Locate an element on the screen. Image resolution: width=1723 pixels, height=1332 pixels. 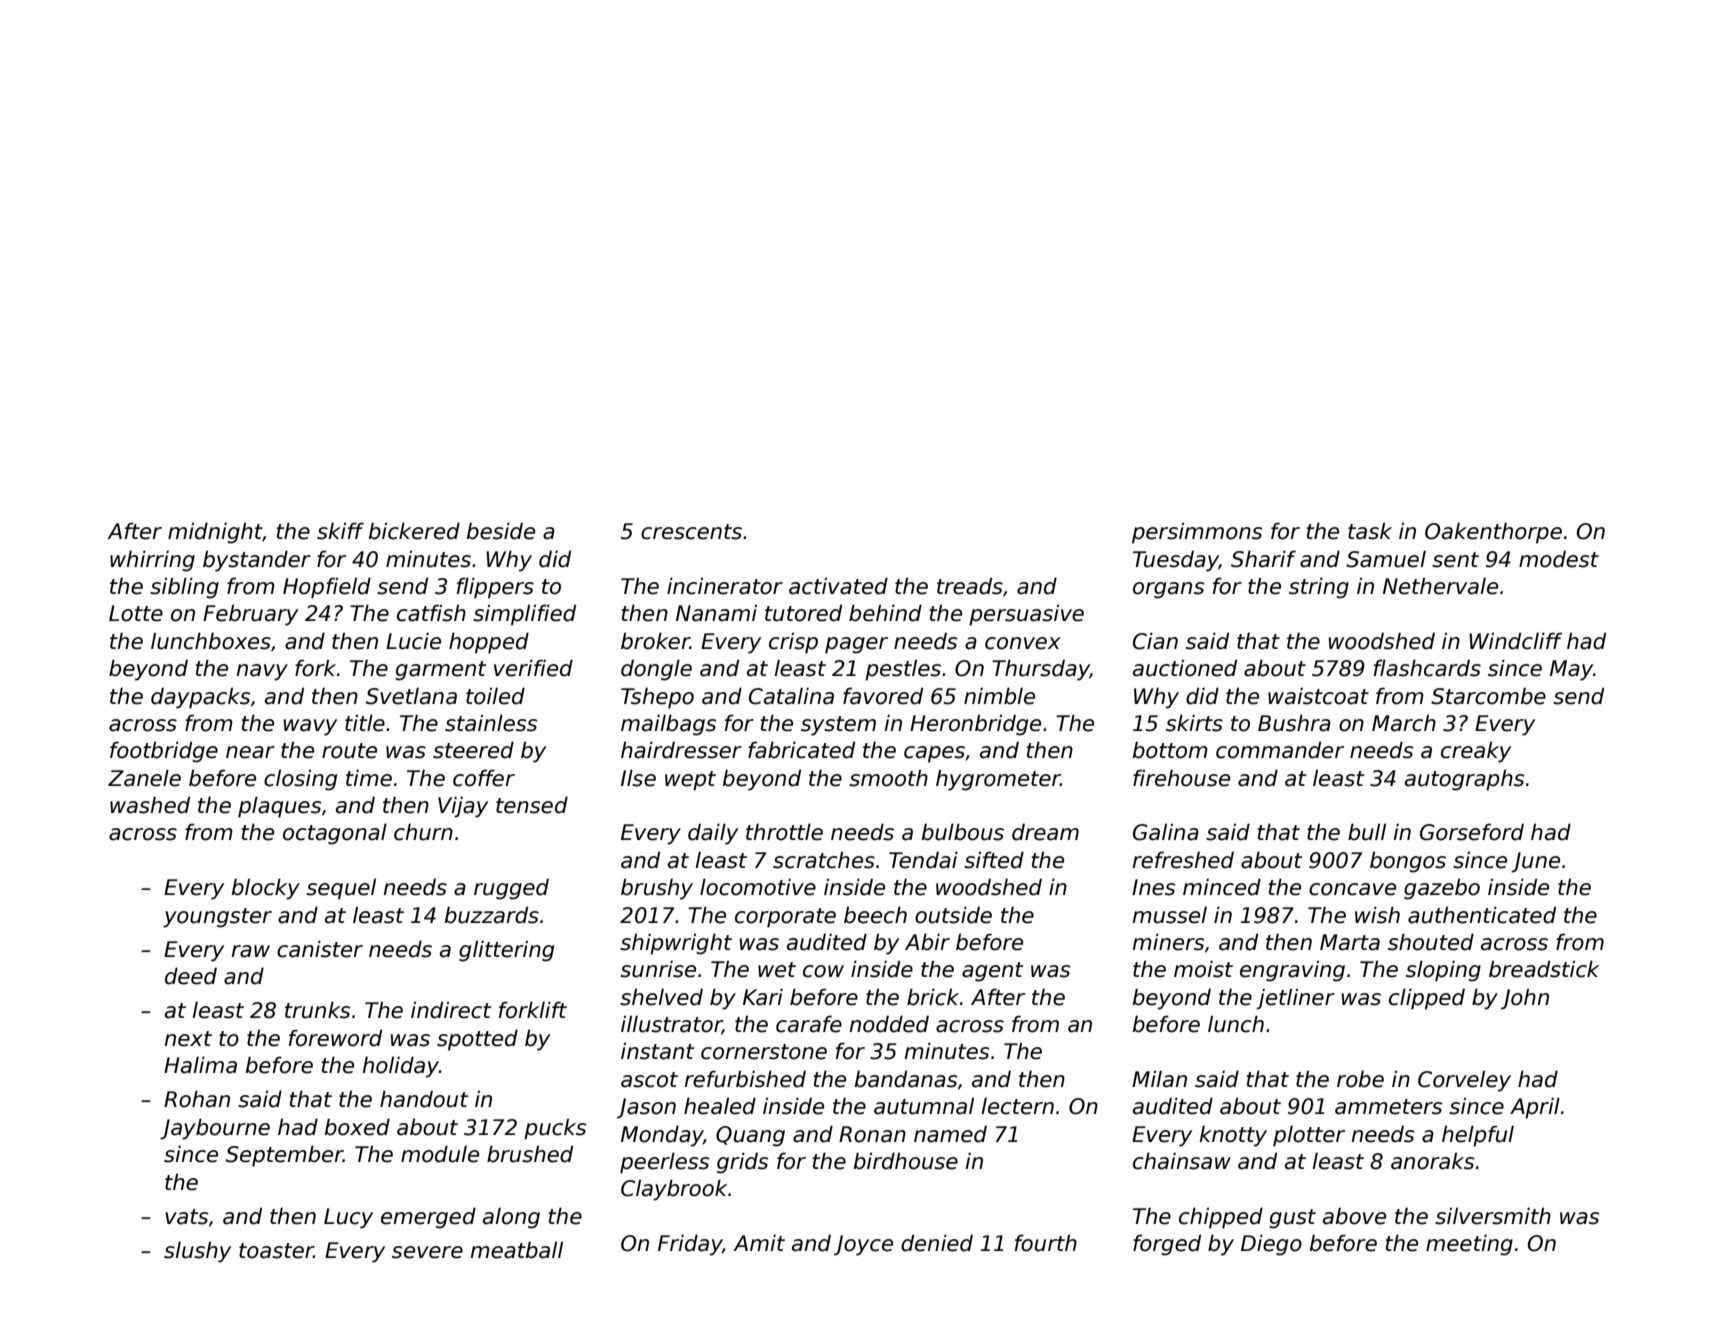
Catalina is located at coordinates (791, 696).
